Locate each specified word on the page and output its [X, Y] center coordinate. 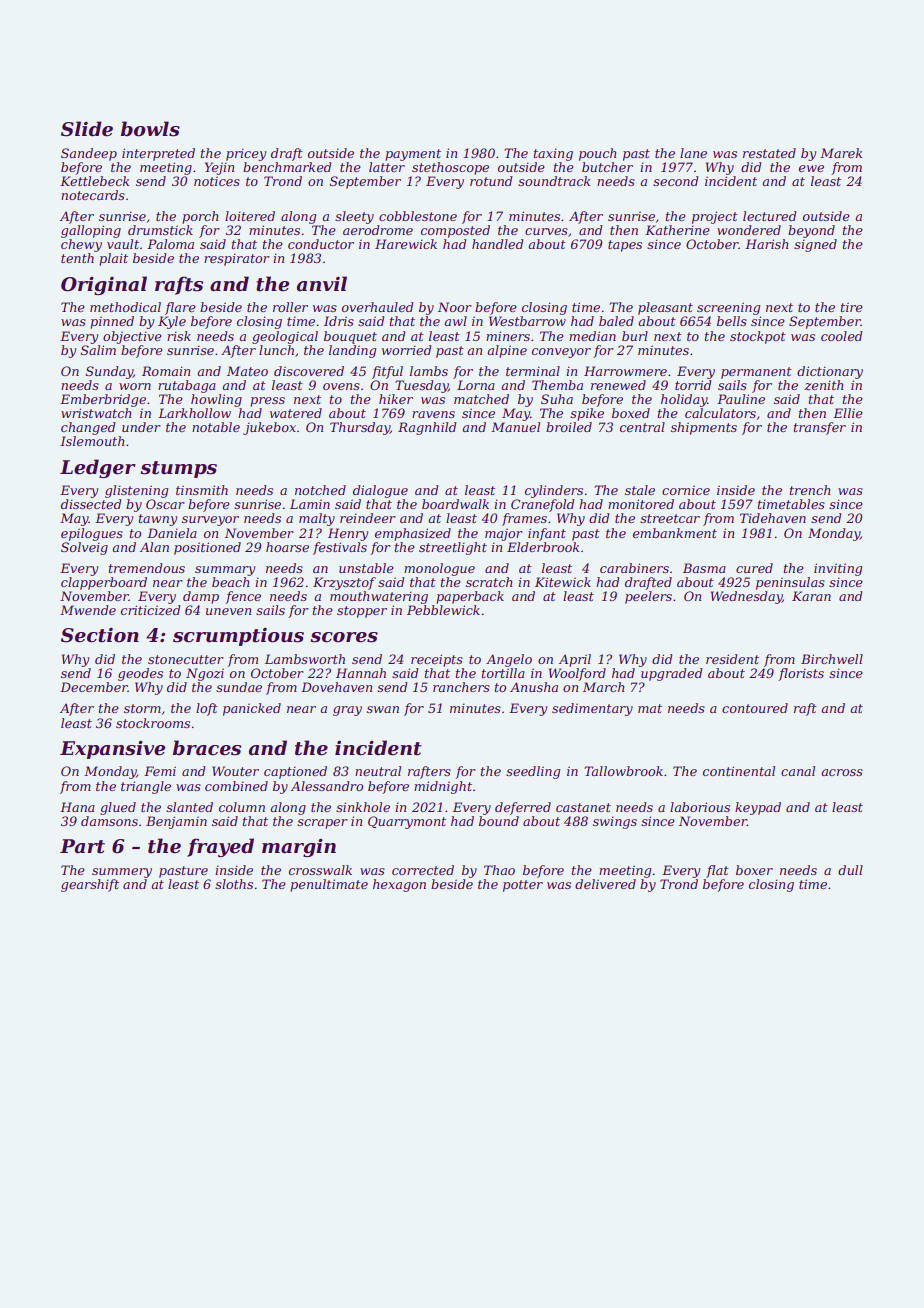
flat [717, 871]
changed [88, 428]
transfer [820, 428]
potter [523, 886]
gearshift [90, 885]
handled [497, 244]
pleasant [665, 308]
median [592, 336]
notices [217, 181]
